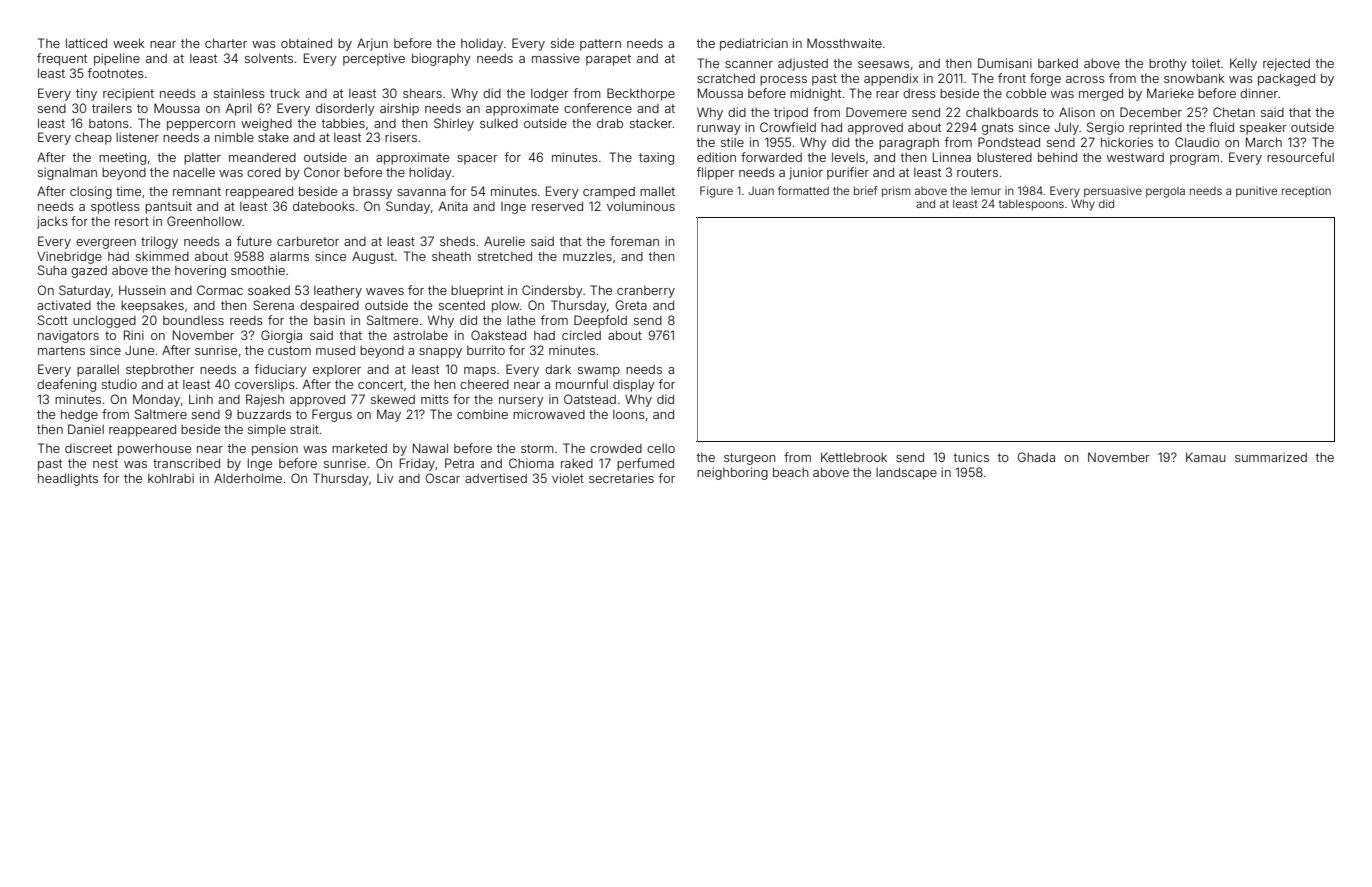 The height and width of the page is (887, 1372). I want to click on June, so click(139, 350).
